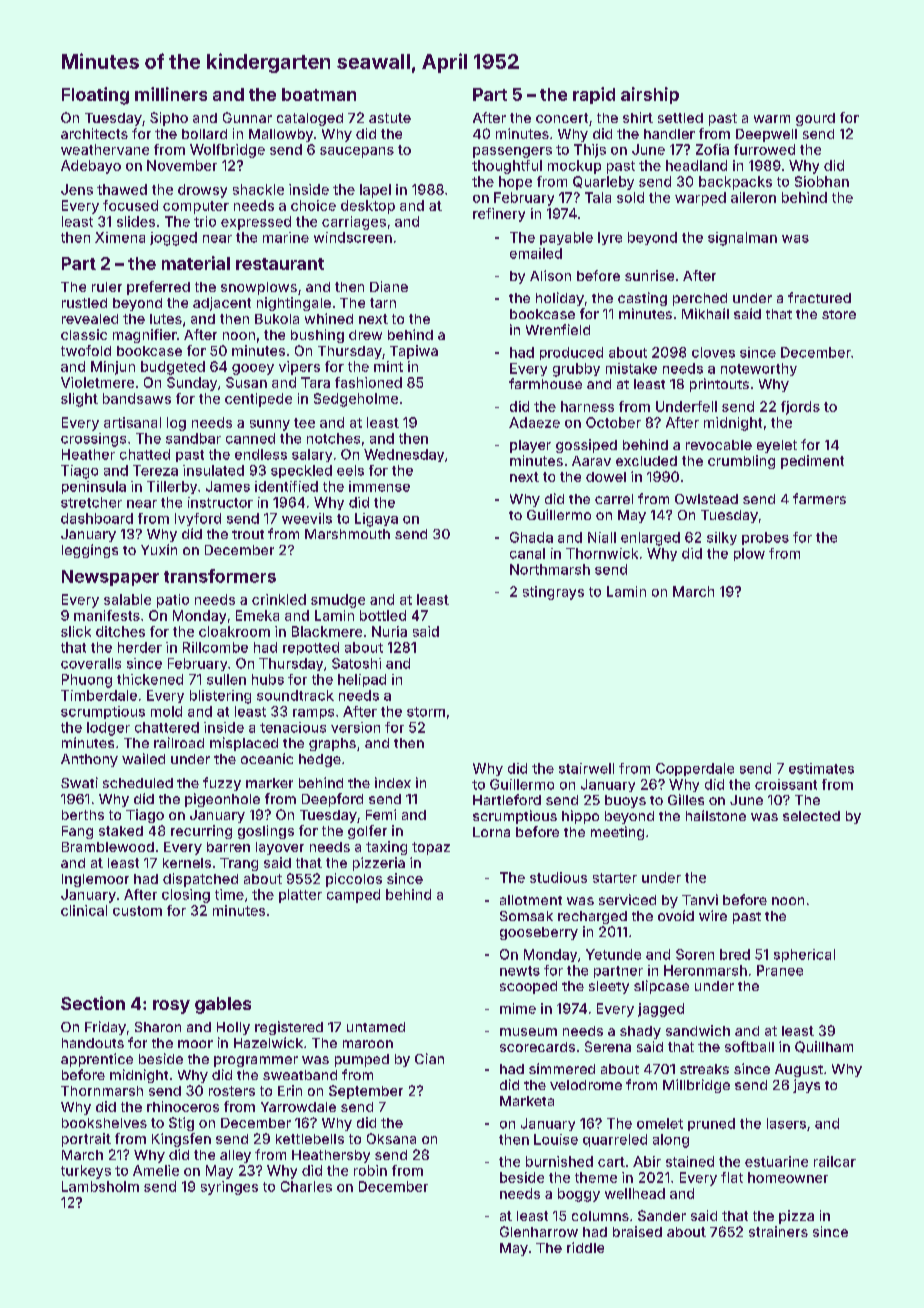  I want to click on Glenharrow, so click(539, 1231).
